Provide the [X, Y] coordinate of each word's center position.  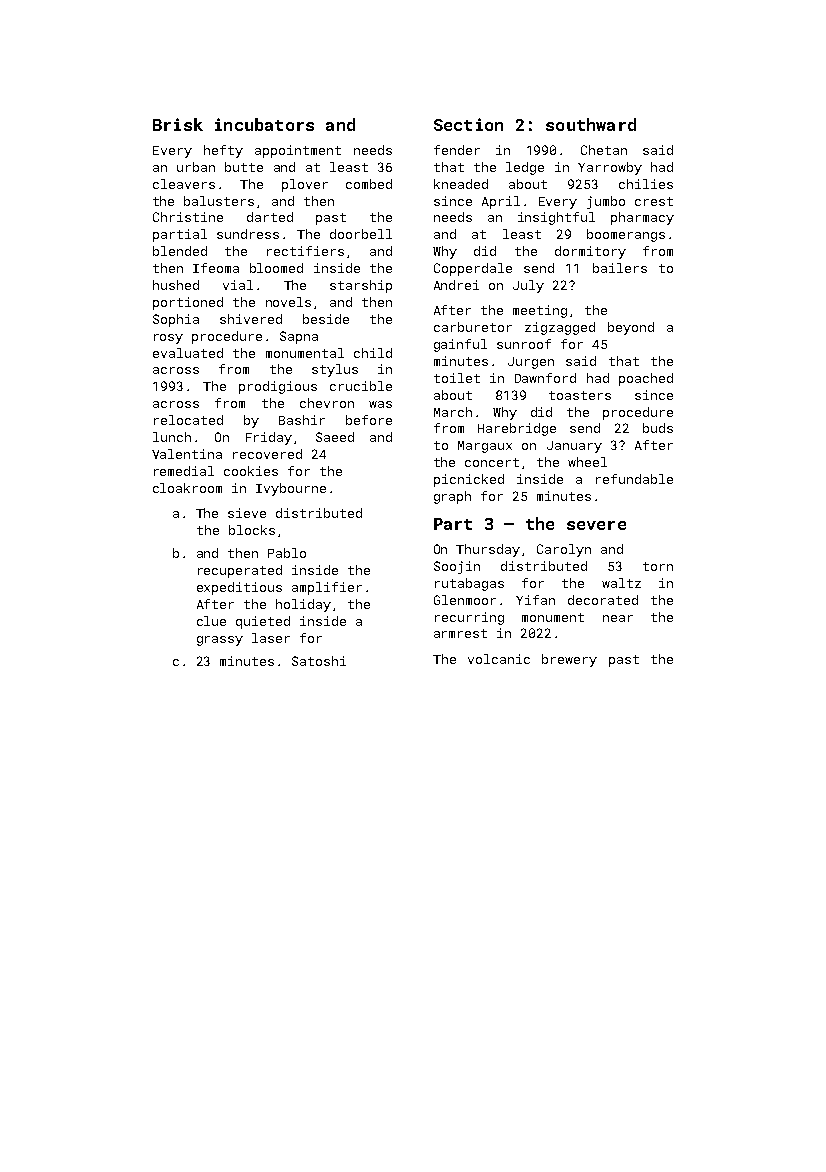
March [453, 412]
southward [591, 124]
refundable [634, 479]
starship [361, 286]
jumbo [606, 202]
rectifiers [305, 251]
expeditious [239, 588]
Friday [269, 438]
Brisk [178, 124]
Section [468, 124]
